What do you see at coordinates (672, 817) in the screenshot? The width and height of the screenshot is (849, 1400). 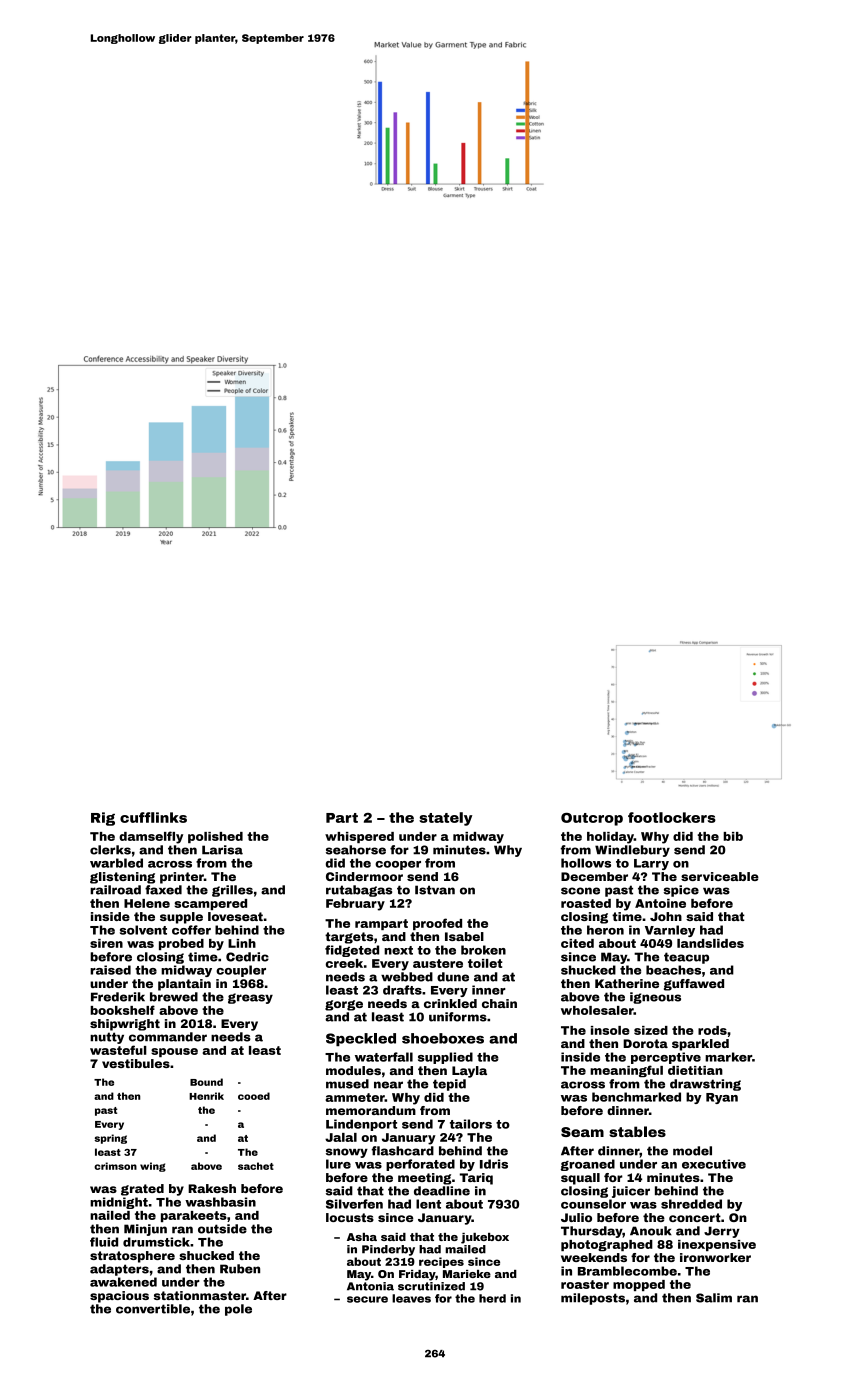 I see `footlockers` at bounding box center [672, 817].
